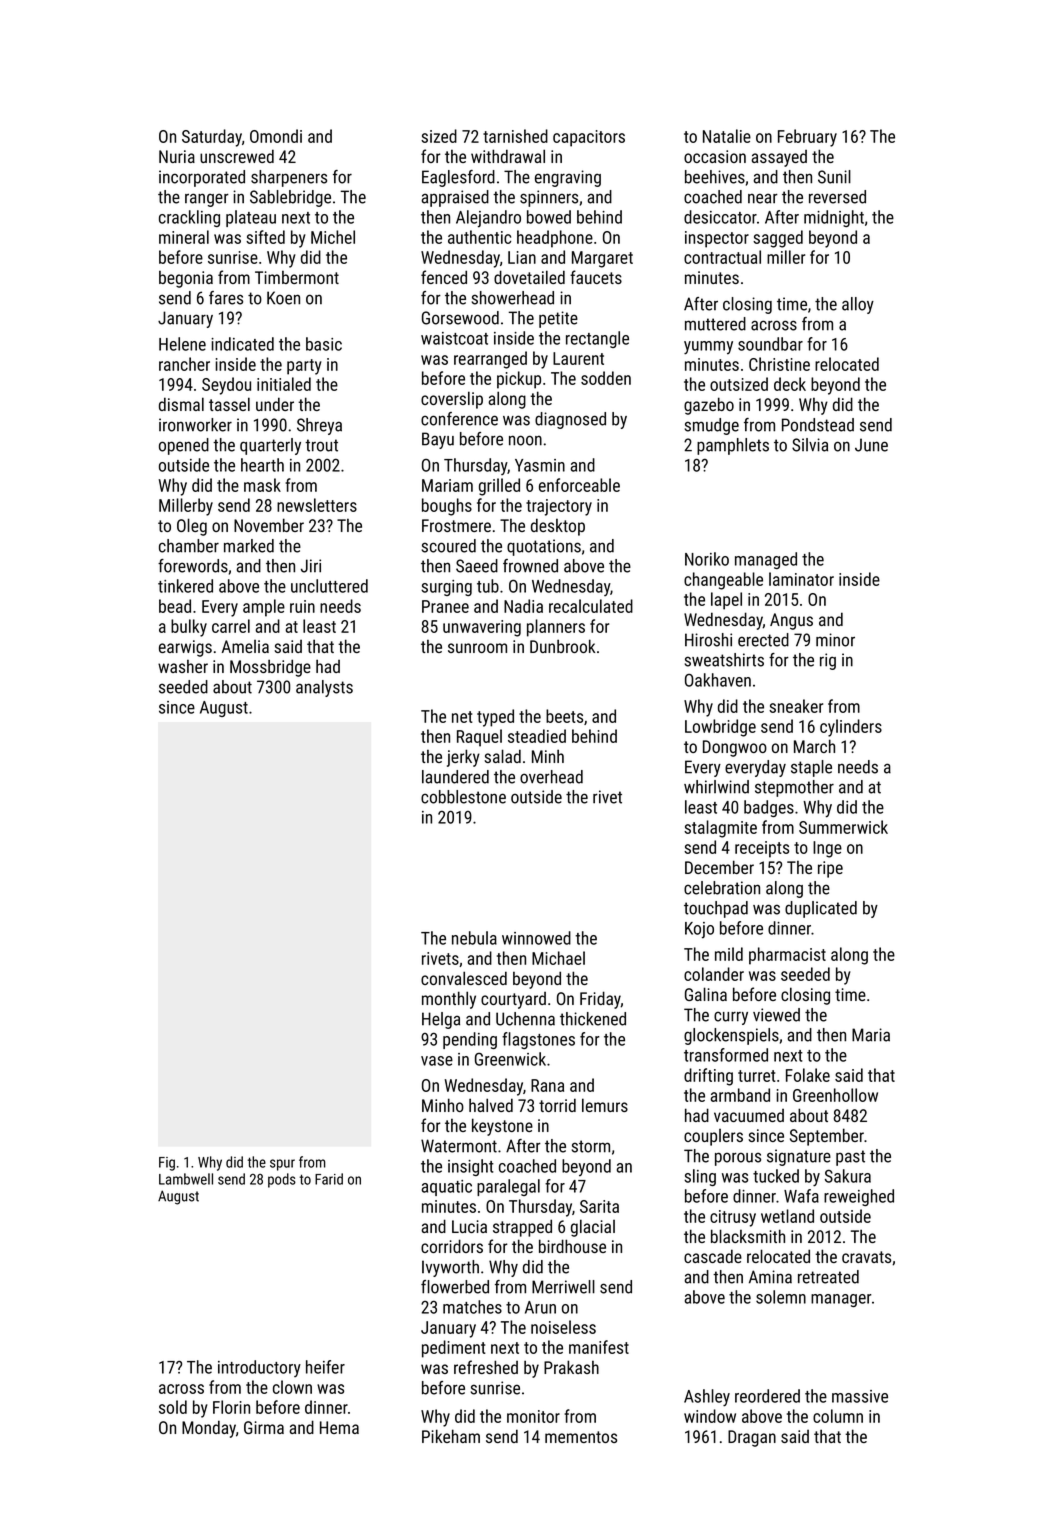 The image size is (1055, 1528). Describe the element at coordinates (581, 1437) in the document. I see `mementos` at that location.
